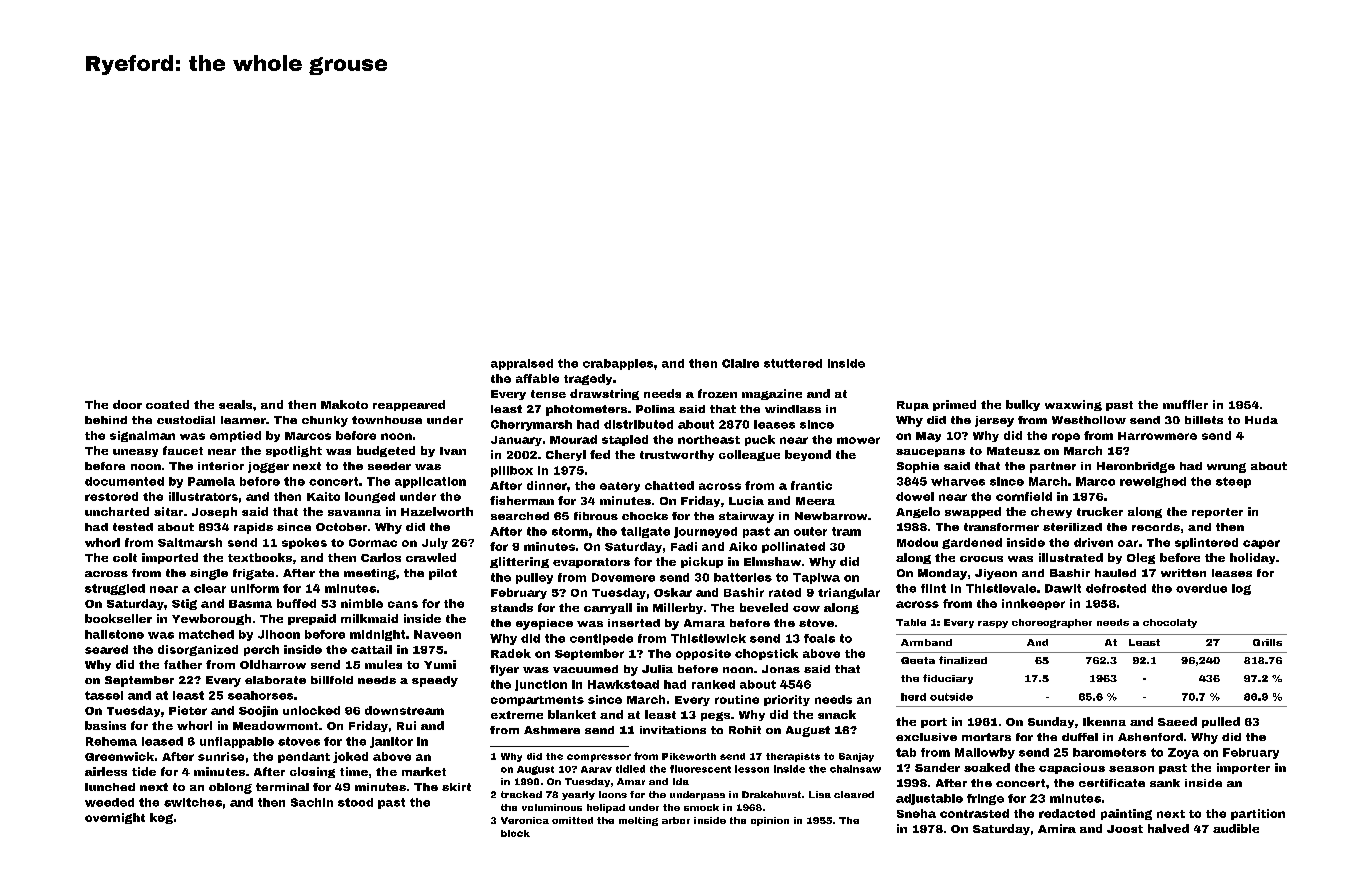  I want to click on holiday, so click(1252, 558).
